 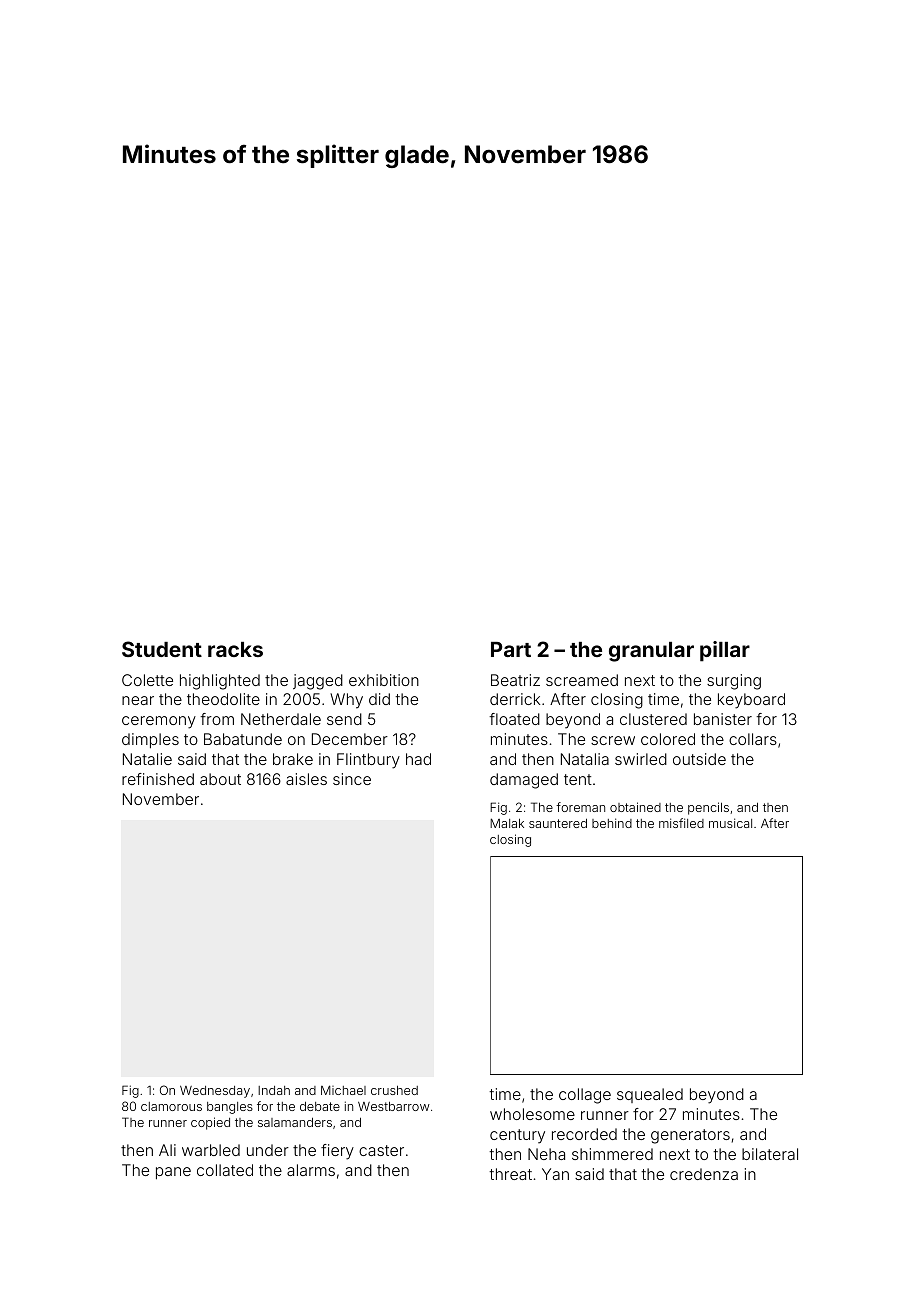 I want to click on Wednesday, so click(x=215, y=1092).
